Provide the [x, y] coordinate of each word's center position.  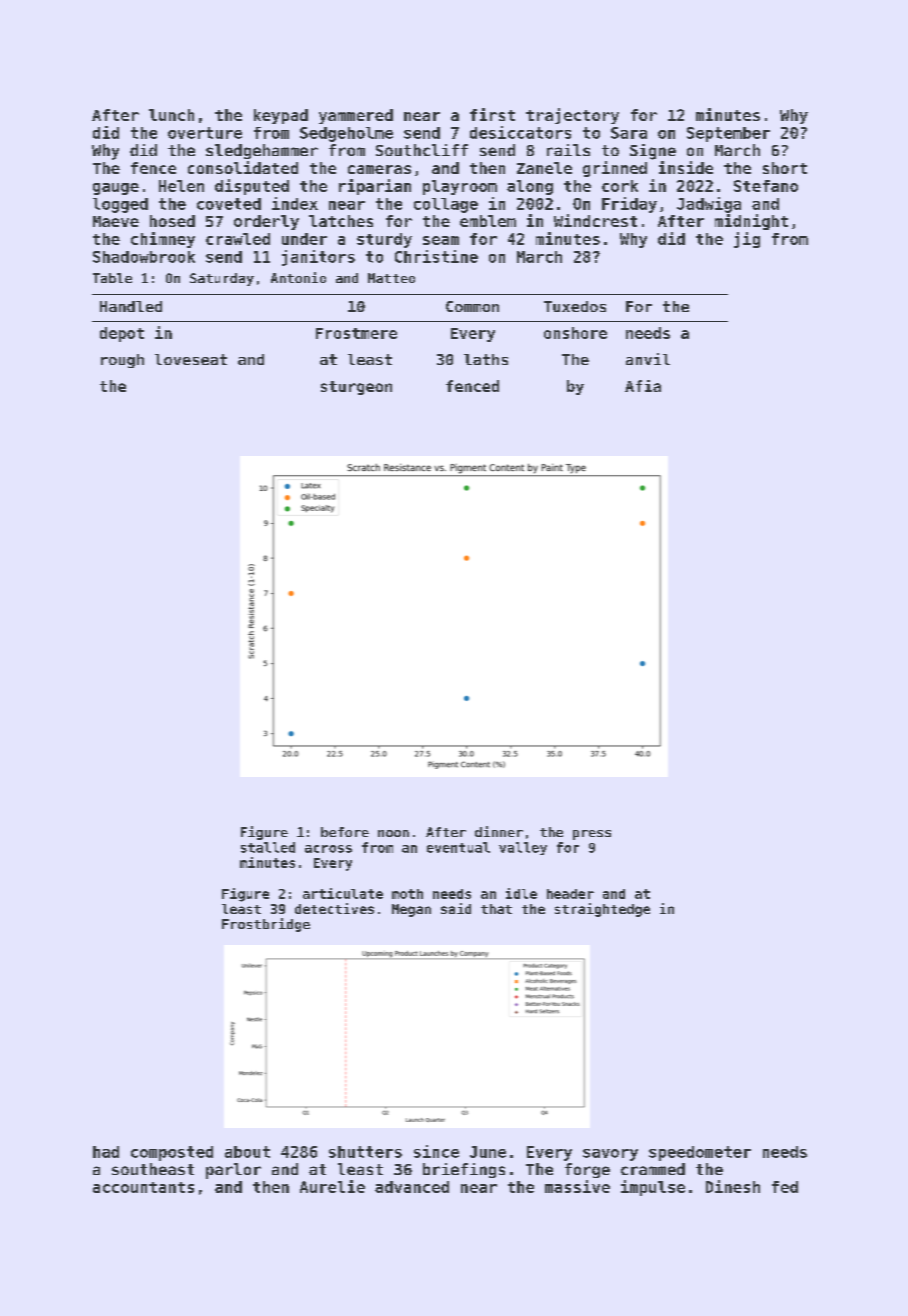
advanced [412, 1187]
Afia [643, 386]
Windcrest [595, 220]
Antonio [298, 277]
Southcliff [422, 150]
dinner [499, 831]
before [345, 832]
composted [172, 1153]
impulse [653, 1188]
